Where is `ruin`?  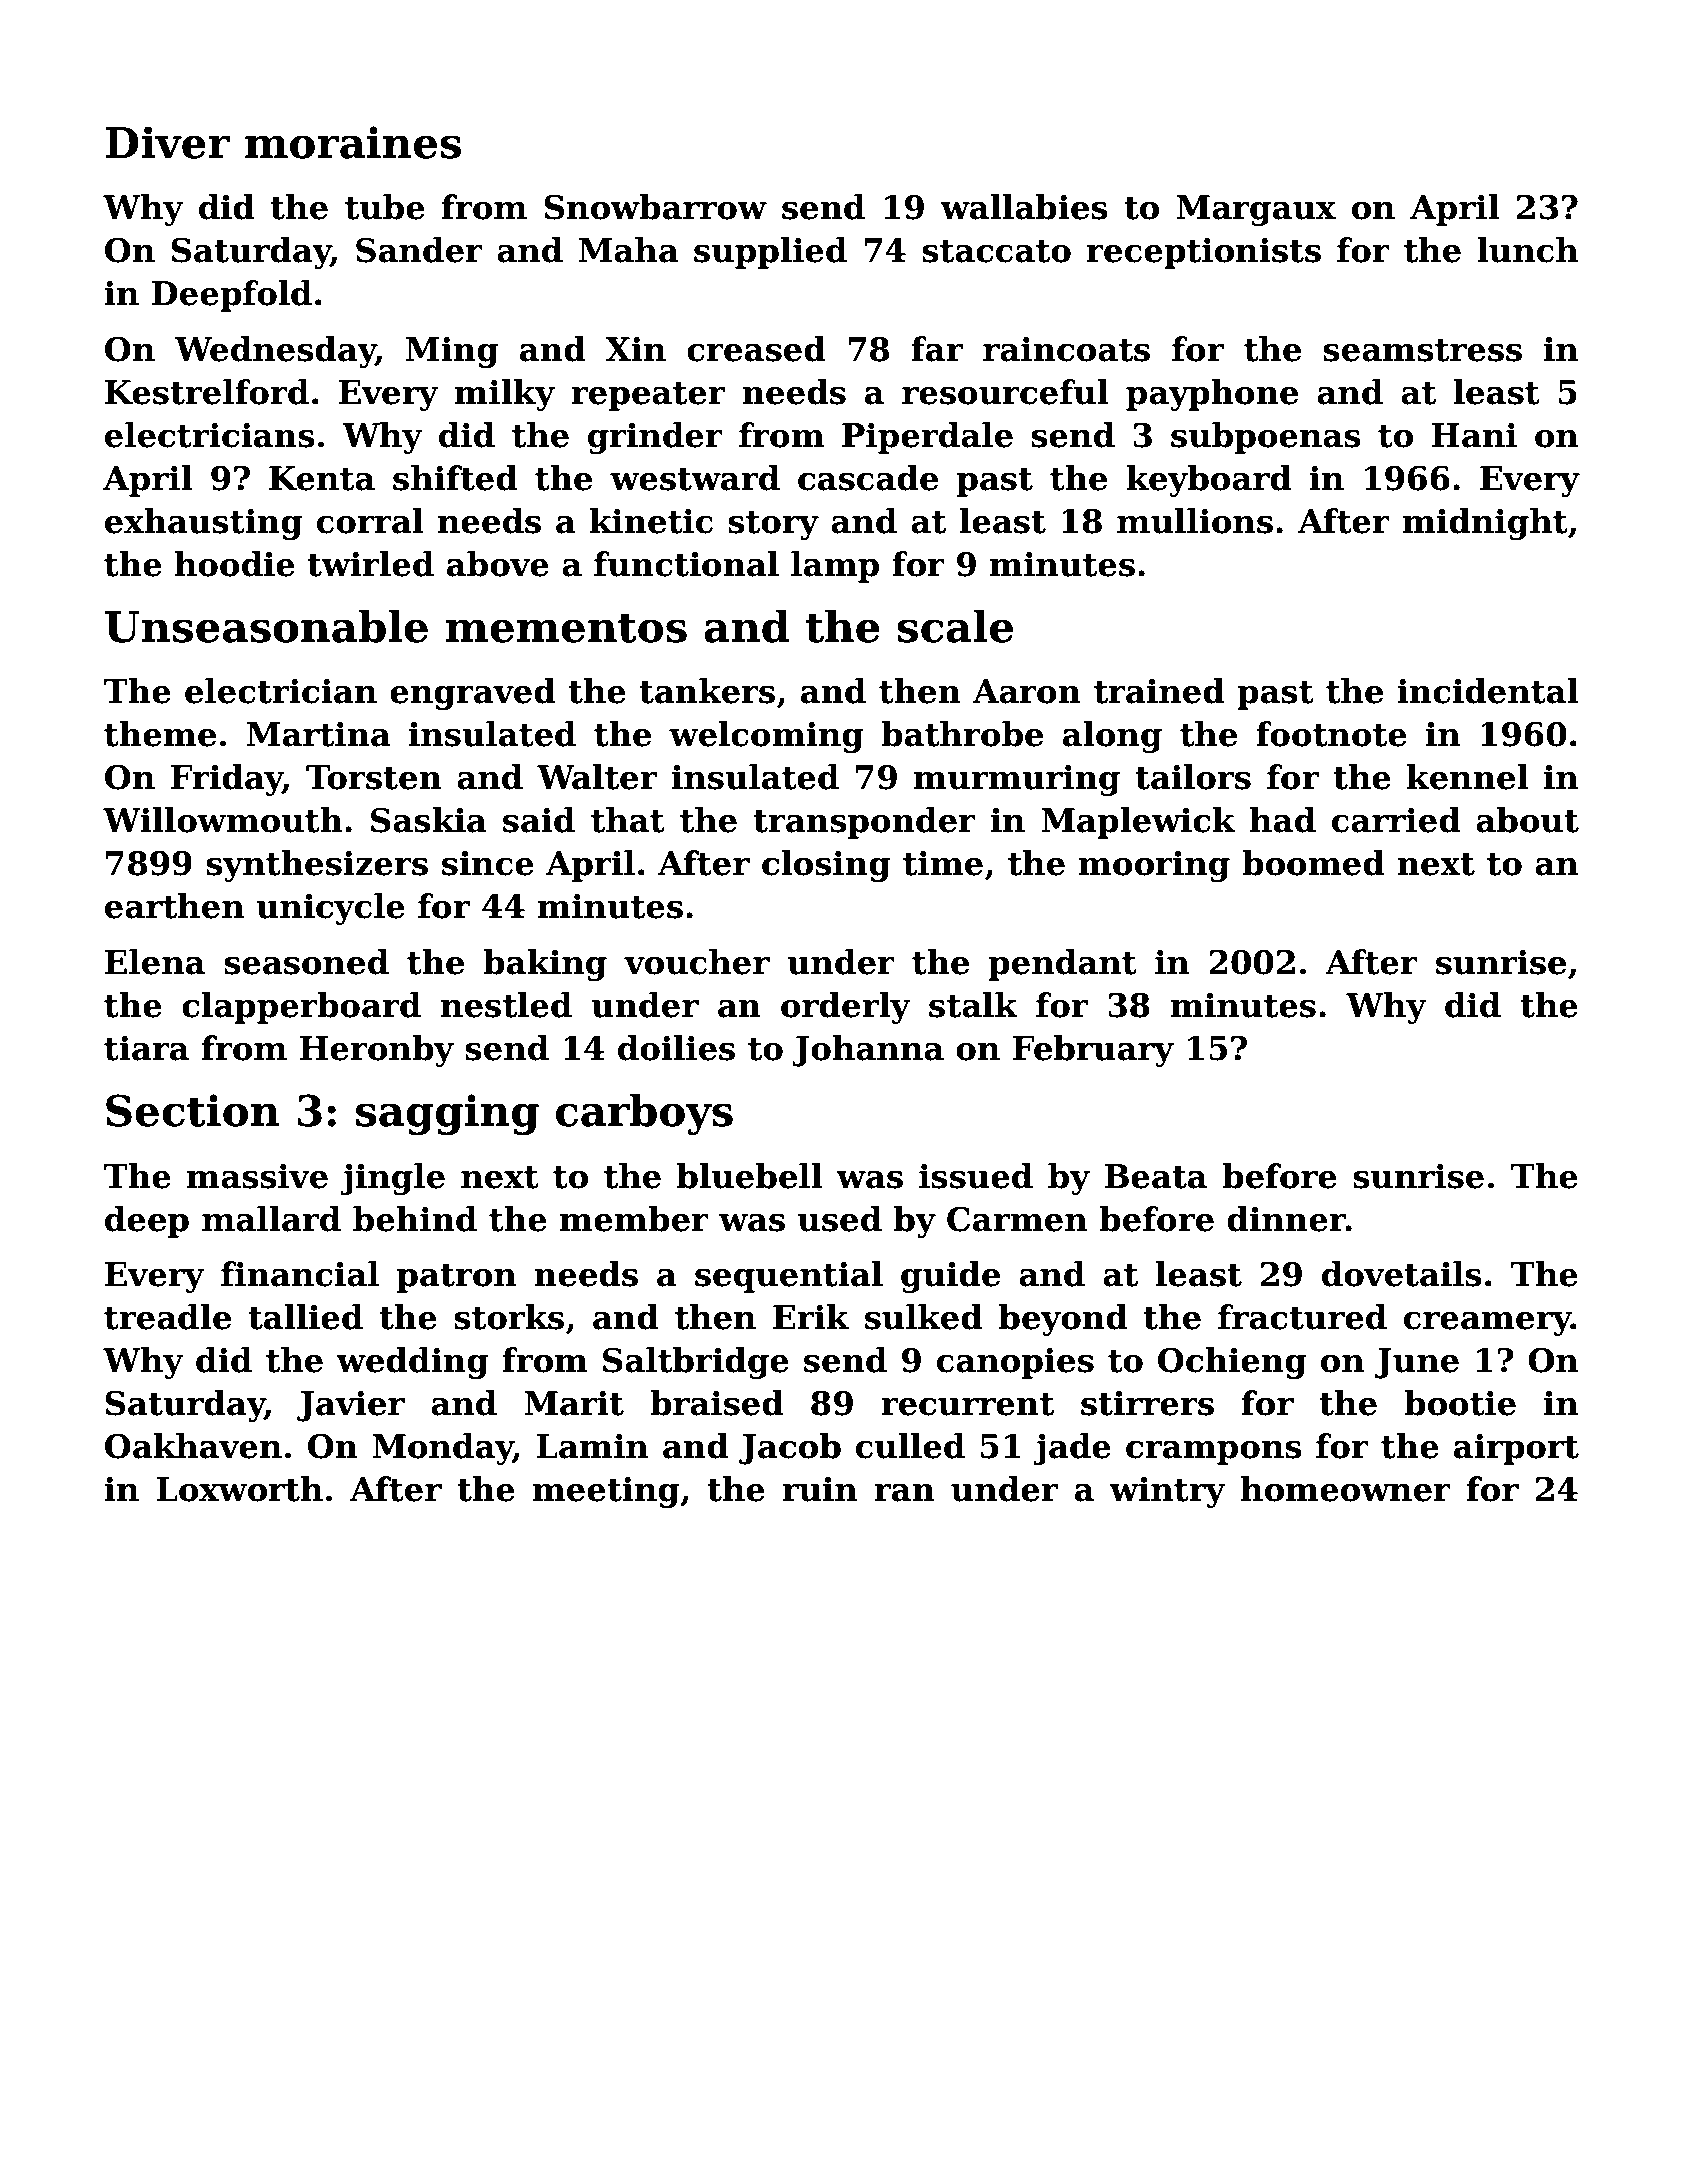 ruin is located at coordinates (819, 1489).
